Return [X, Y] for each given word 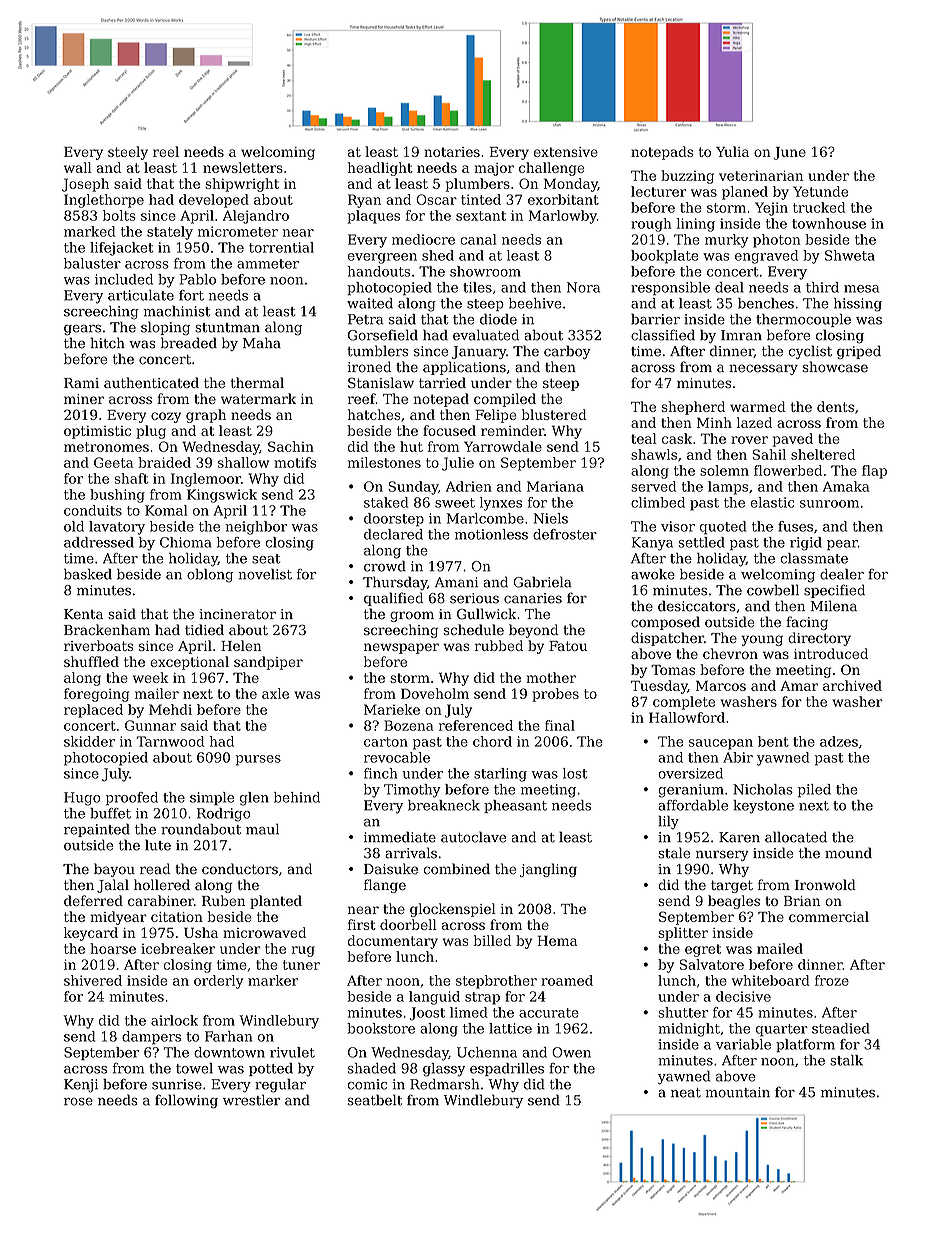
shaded [372, 1068]
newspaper [401, 648]
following [186, 1101]
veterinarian [761, 175]
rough [651, 225]
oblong [210, 576]
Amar [799, 686]
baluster [92, 263]
